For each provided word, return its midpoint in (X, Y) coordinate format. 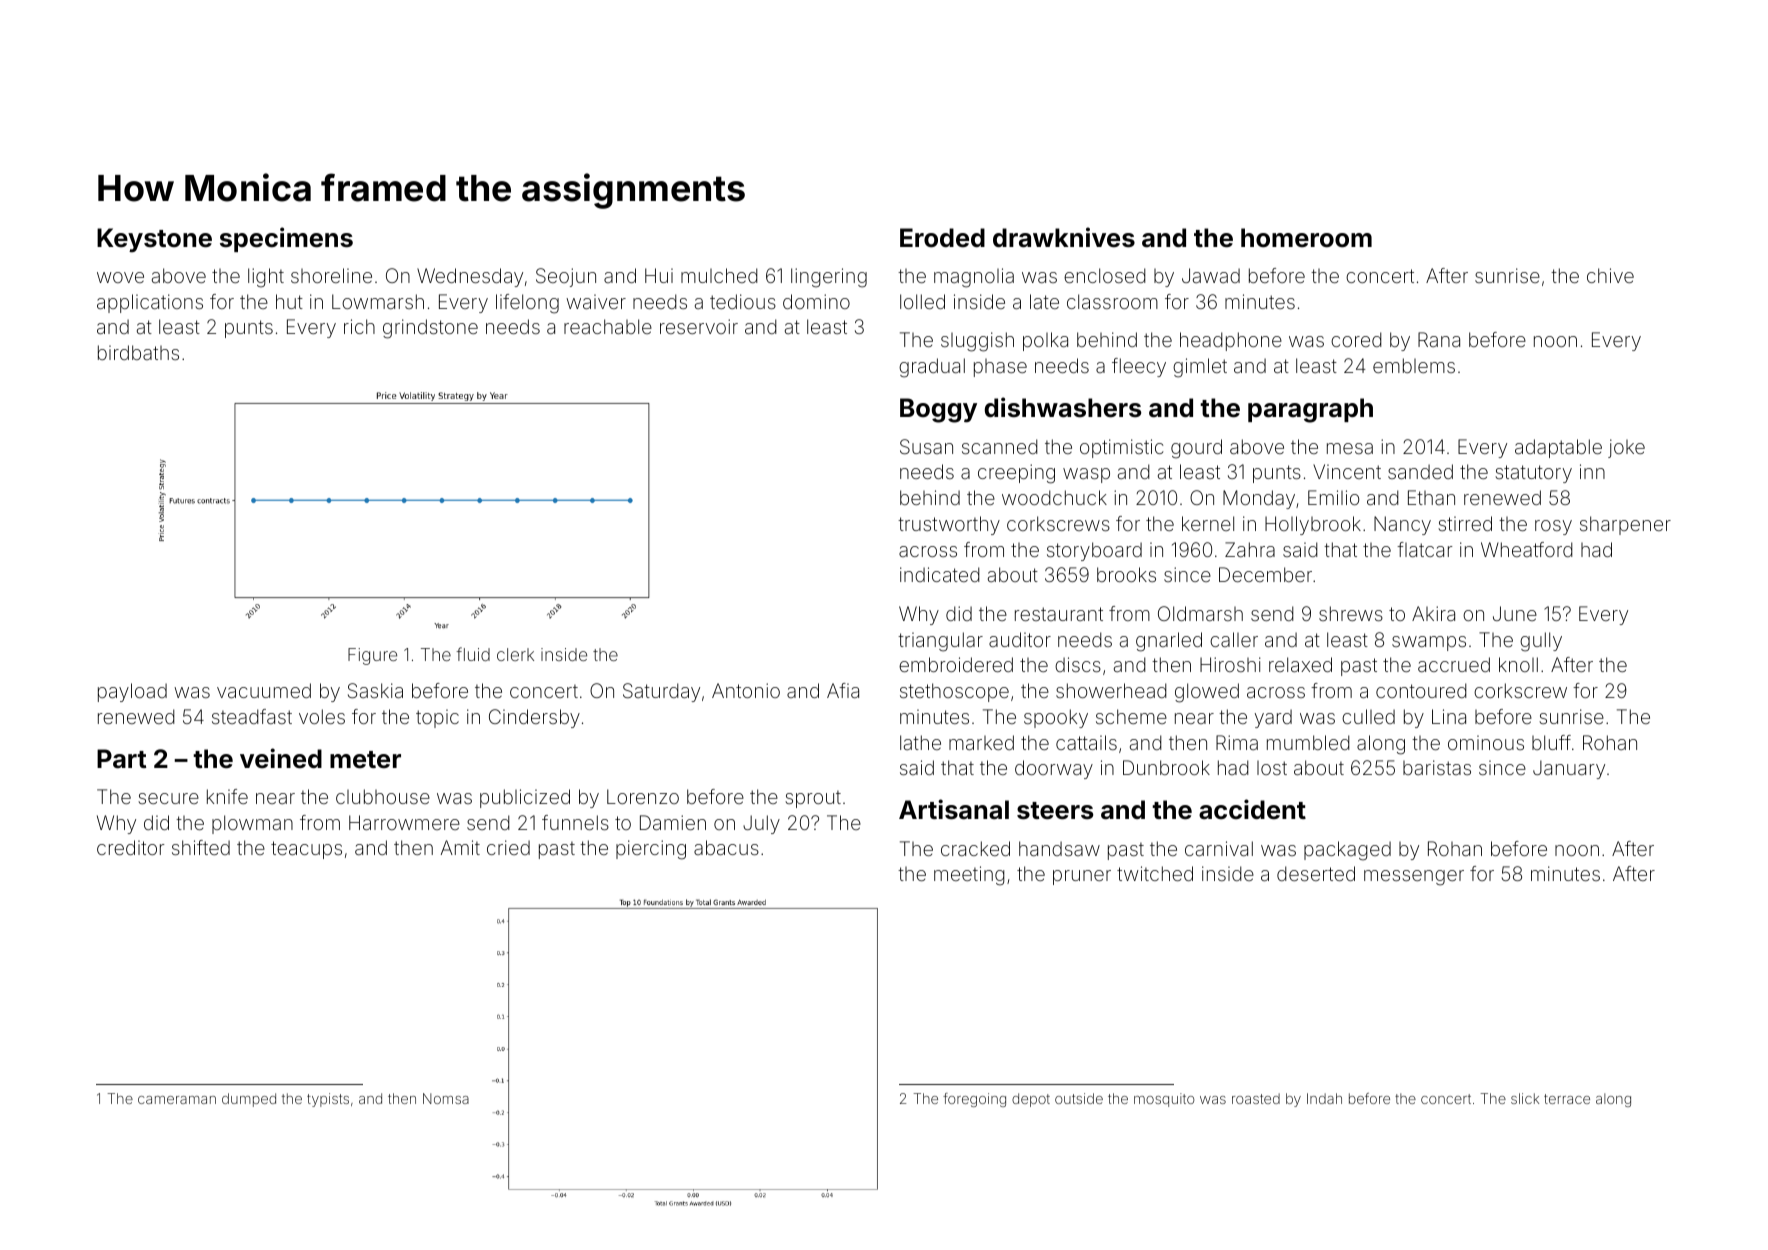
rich (359, 326)
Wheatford (1527, 549)
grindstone (430, 329)
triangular (940, 642)
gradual (932, 368)
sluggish (977, 342)
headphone (1231, 341)
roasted (1256, 1098)
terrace (1567, 1099)
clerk (515, 654)
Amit (460, 847)
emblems (1414, 365)
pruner (1082, 877)
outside (1079, 1098)
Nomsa (446, 1098)
